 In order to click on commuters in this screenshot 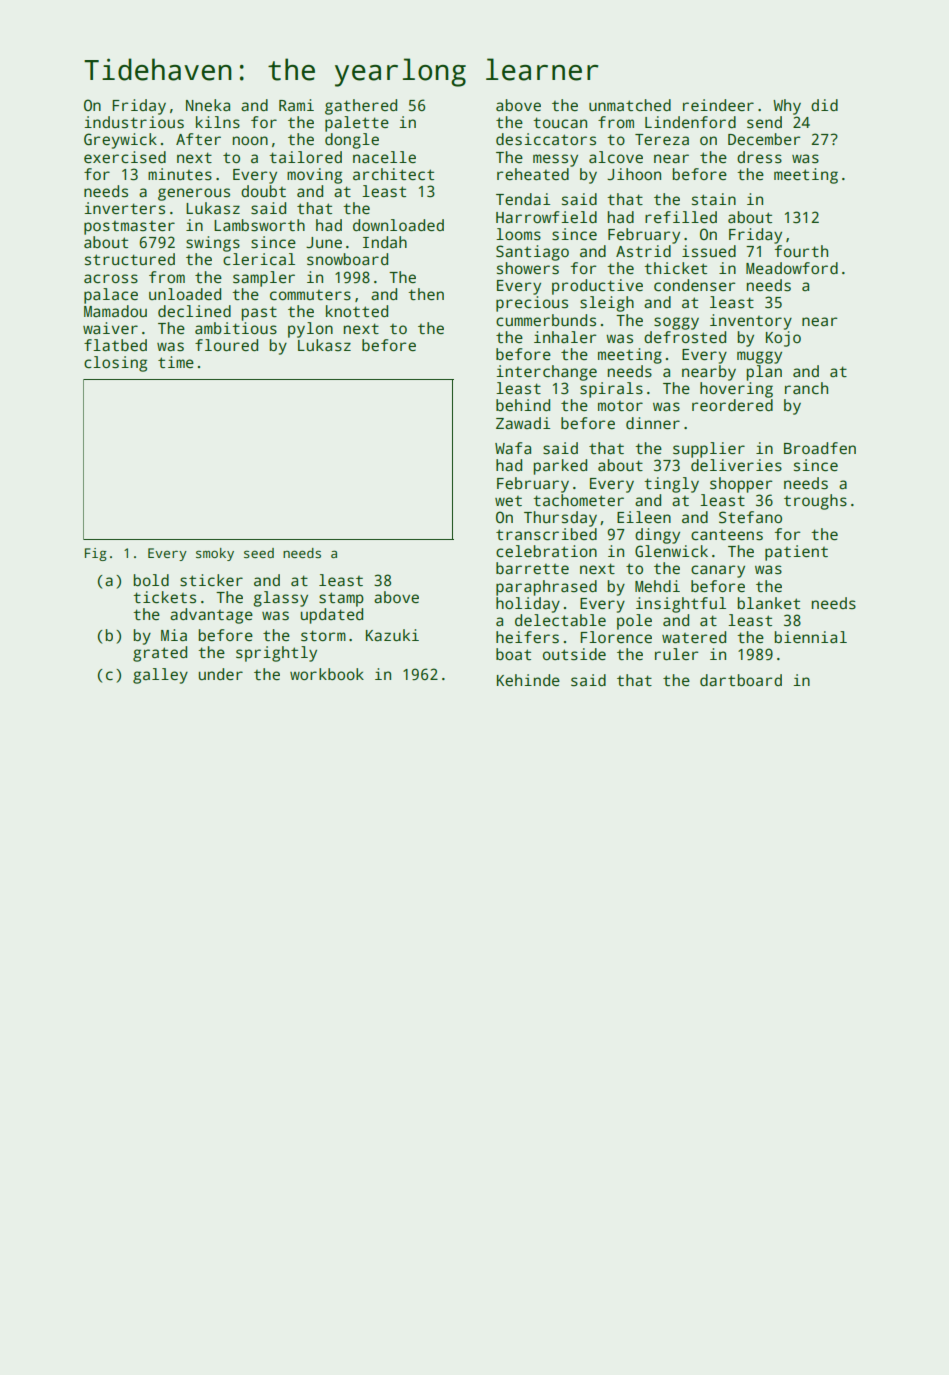, I will do `click(310, 295)`.
